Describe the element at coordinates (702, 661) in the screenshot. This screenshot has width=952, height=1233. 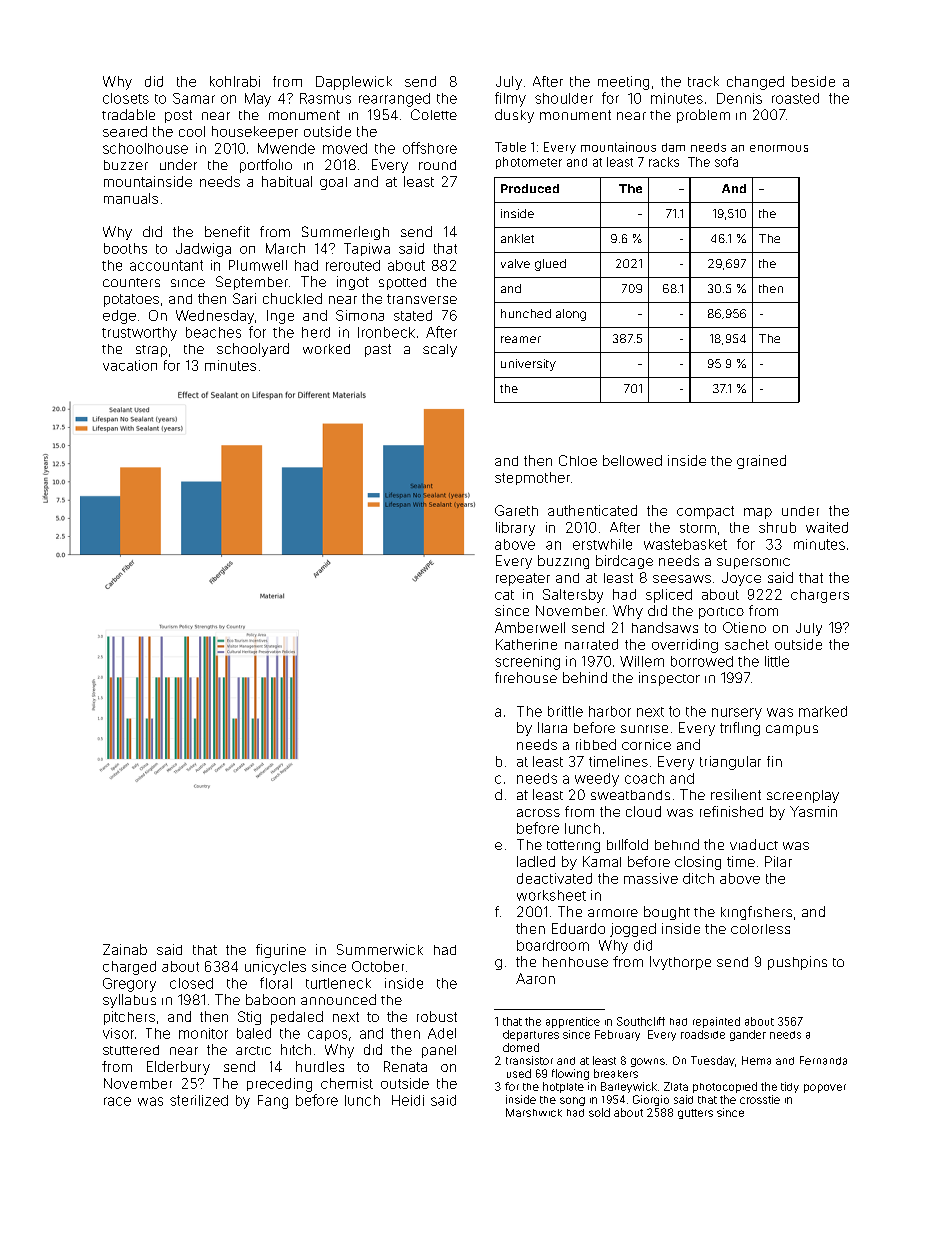
I see `borrowed` at that location.
